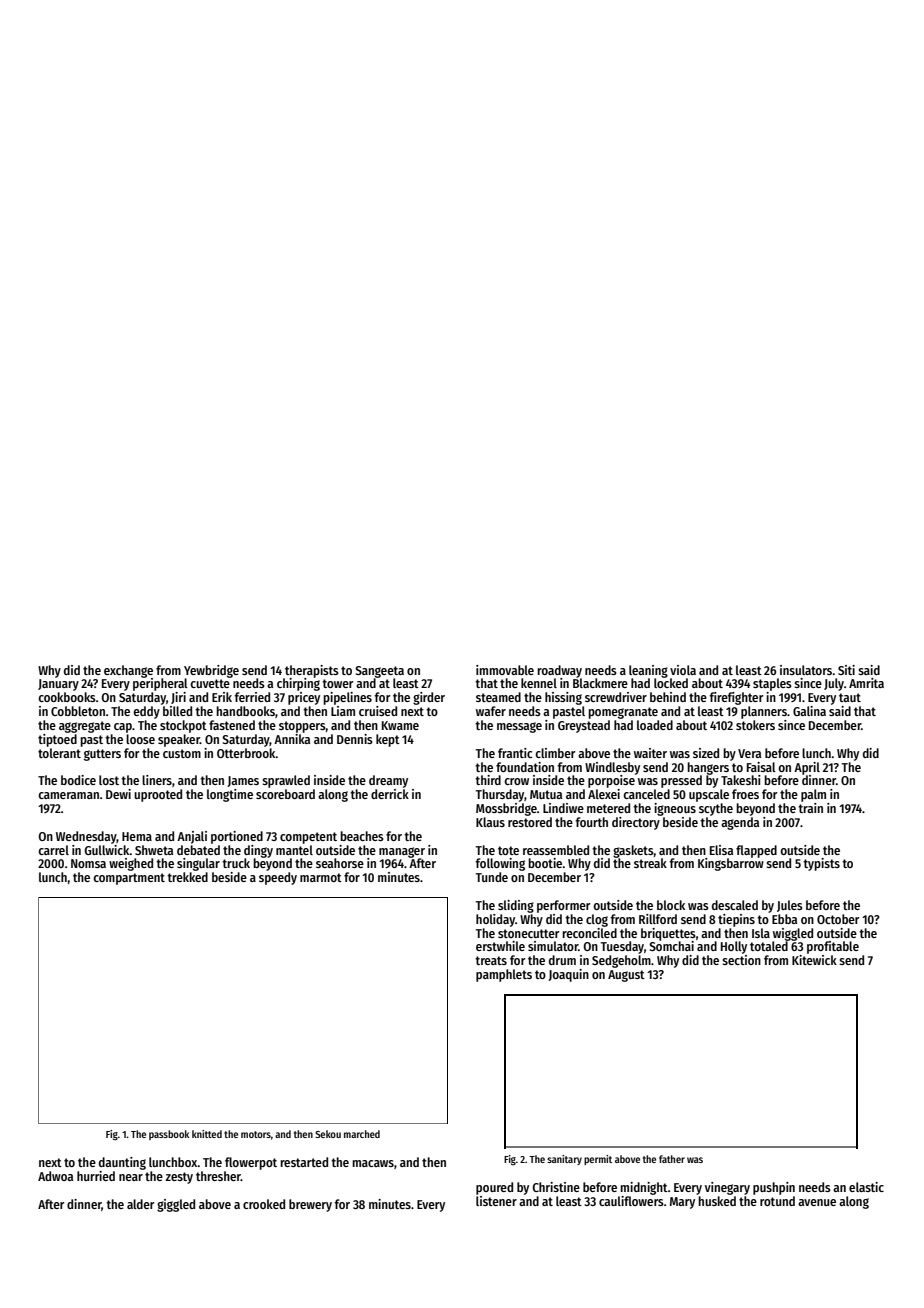 The image size is (924, 1308). What do you see at coordinates (504, 975) in the screenshot?
I see `pamphlets` at bounding box center [504, 975].
